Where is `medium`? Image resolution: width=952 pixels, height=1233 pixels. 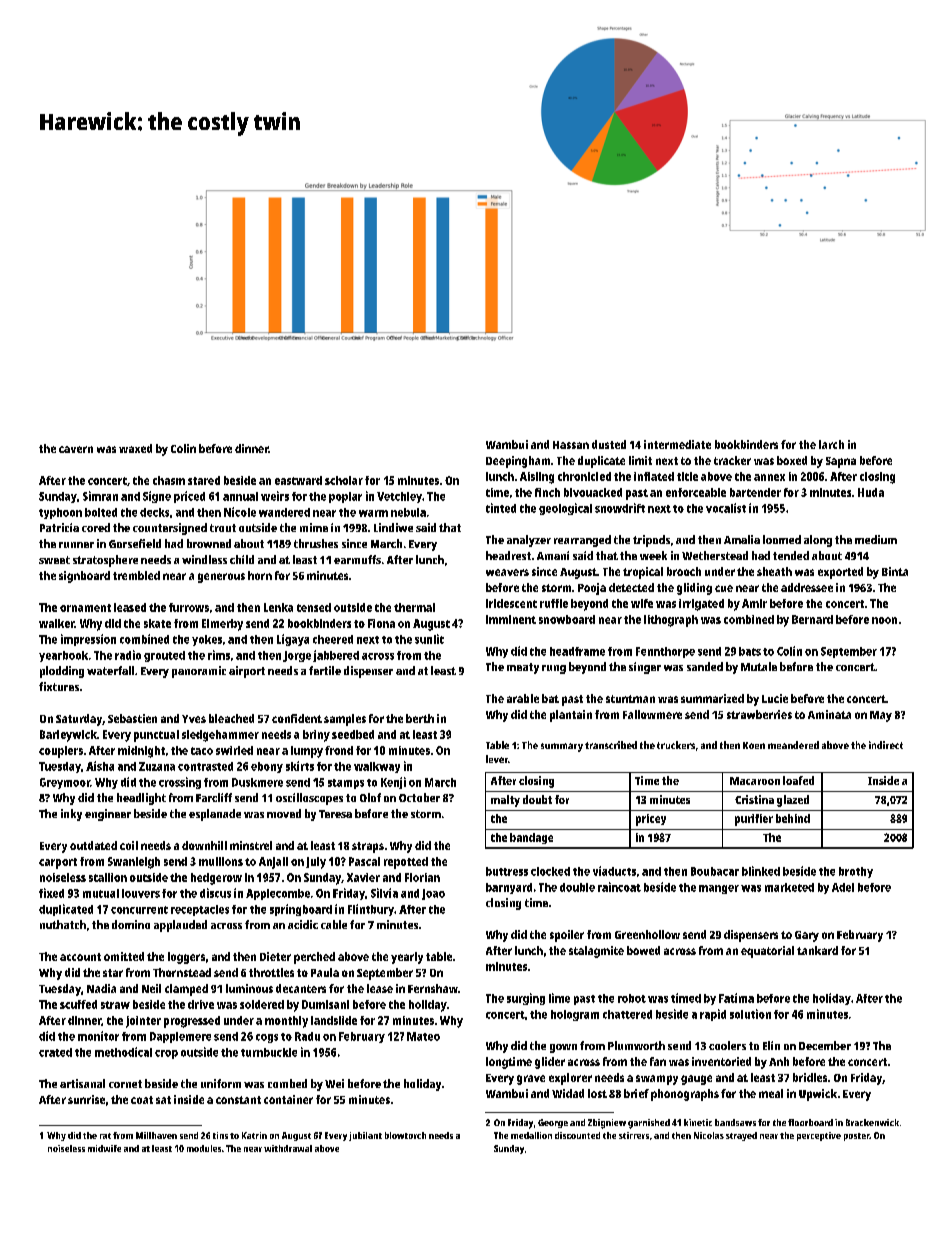 medium is located at coordinates (876, 539).
